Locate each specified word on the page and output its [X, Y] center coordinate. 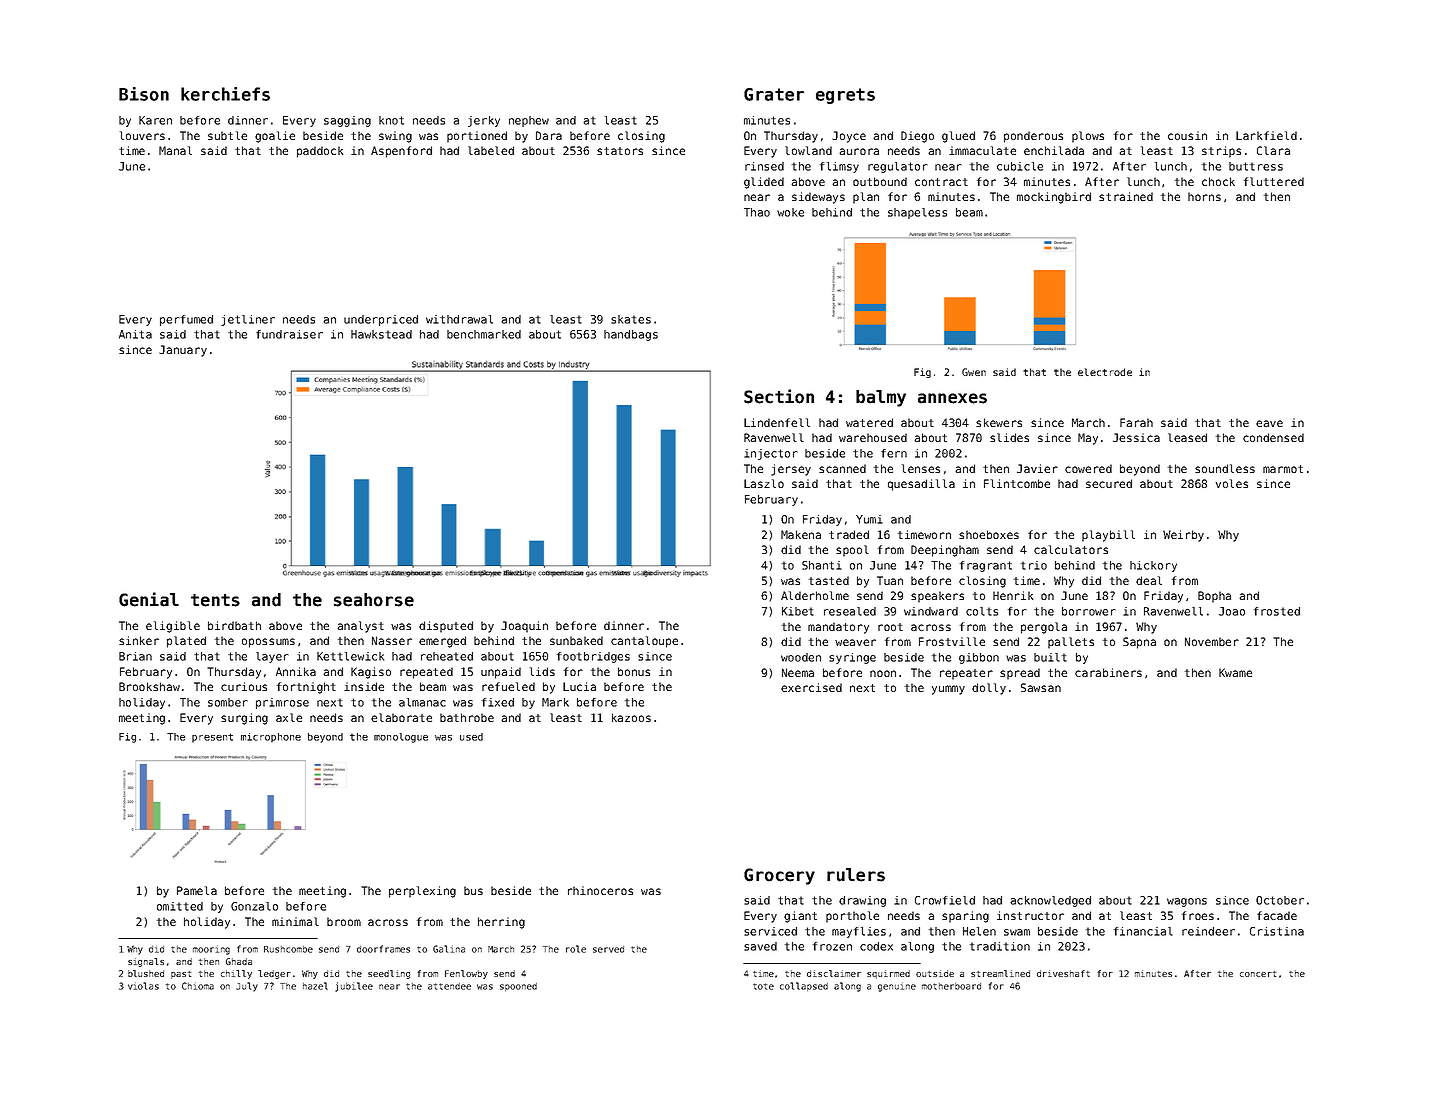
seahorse [374, 600]
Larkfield [1266, 135]
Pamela [197, 890]
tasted [829, 580]
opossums [268, 643]
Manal [175, 150]
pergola [1044, 628]
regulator [898, 167]
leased [1187, 437]
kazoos [631, 717]
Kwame [1235, 672]
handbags [631, 335]
